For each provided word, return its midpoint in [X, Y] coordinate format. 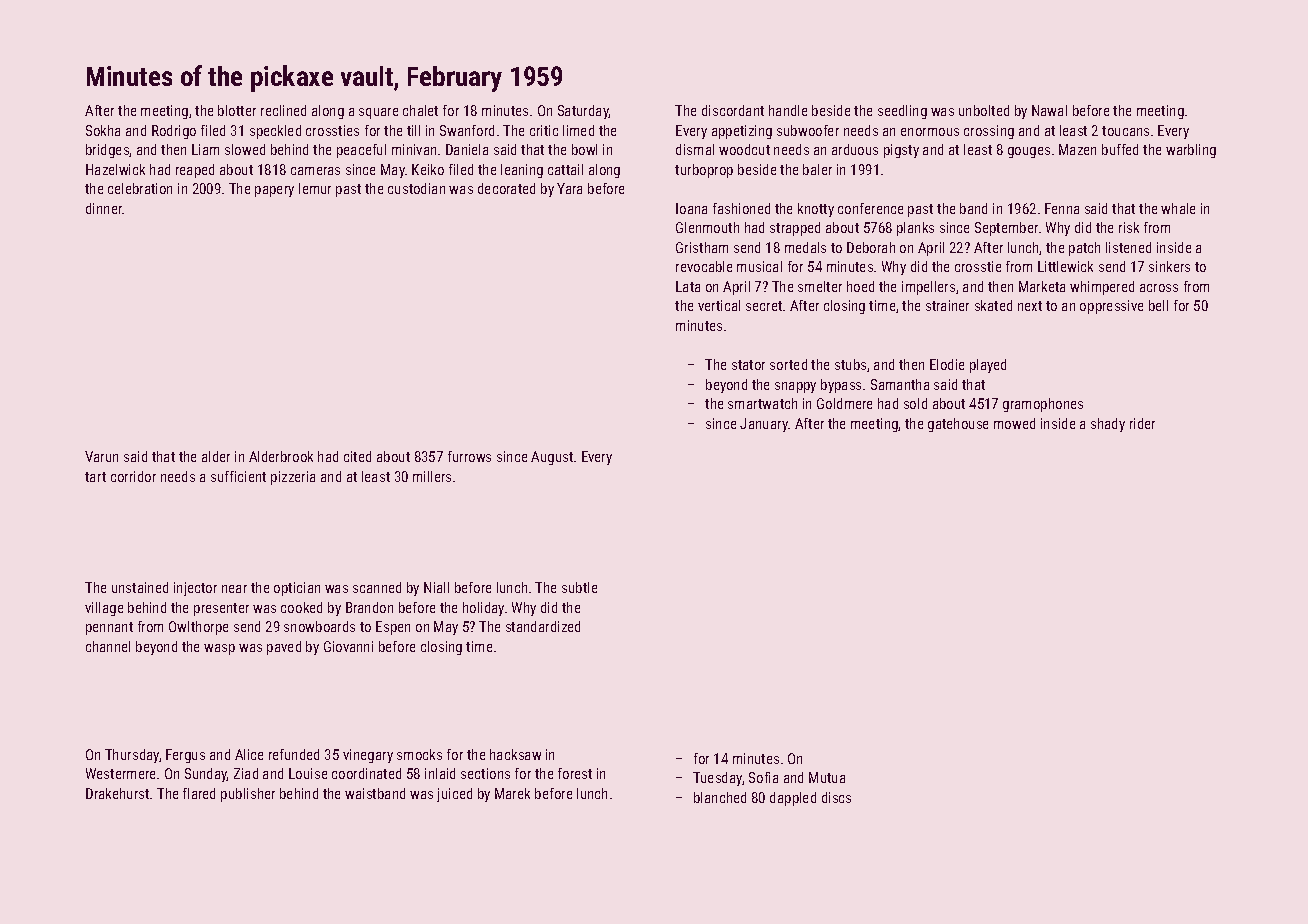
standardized [543, 626]
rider [1142, 423]
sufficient [238, 476]
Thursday [132, 756]
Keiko [428, 169]
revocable [704, 266]
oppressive [1111, 307]
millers [432, 476]
